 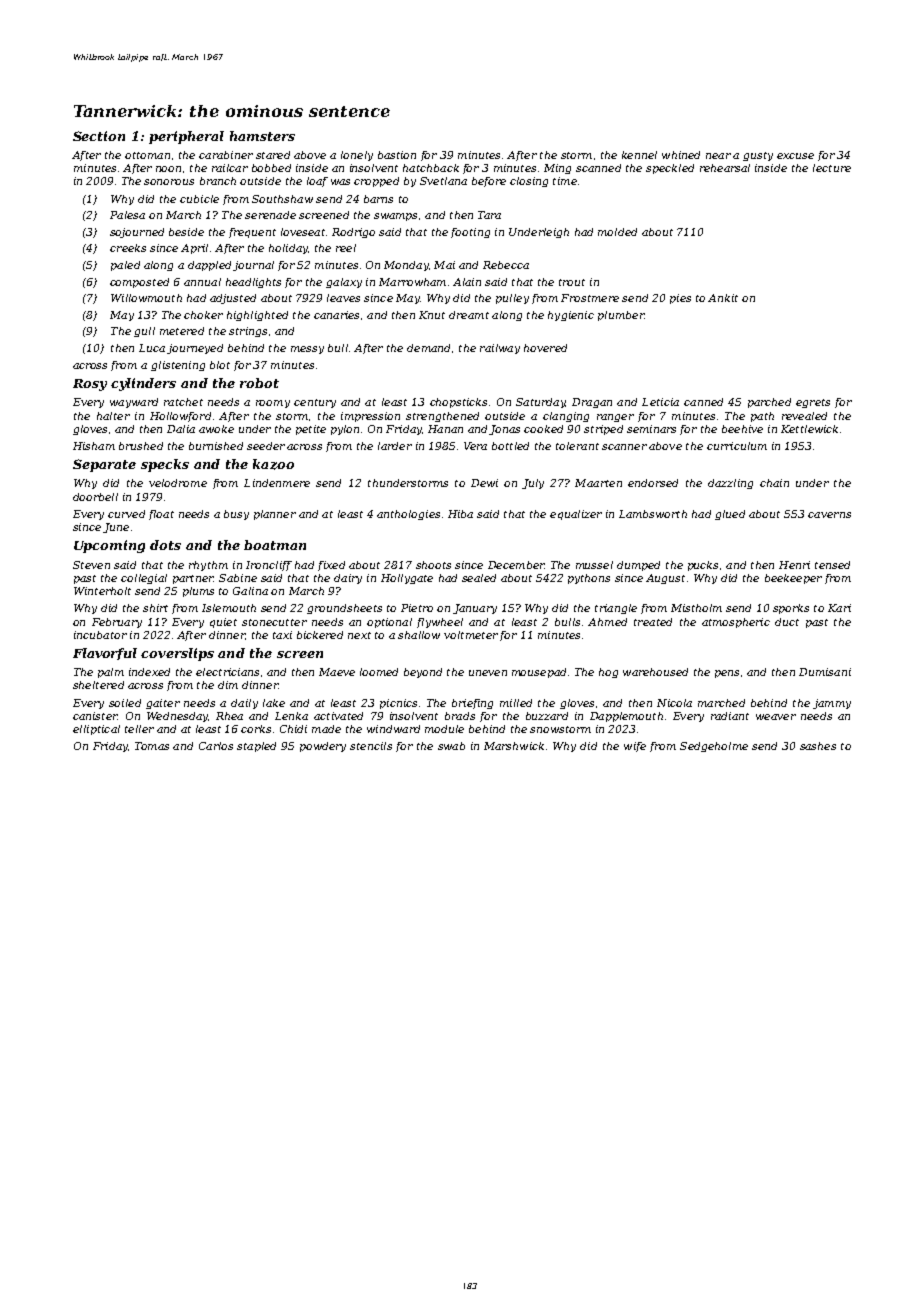 What do you see at coordinates (144, 579) in the screenshot?
I see `collegial` at bounding box center [144, 579].
